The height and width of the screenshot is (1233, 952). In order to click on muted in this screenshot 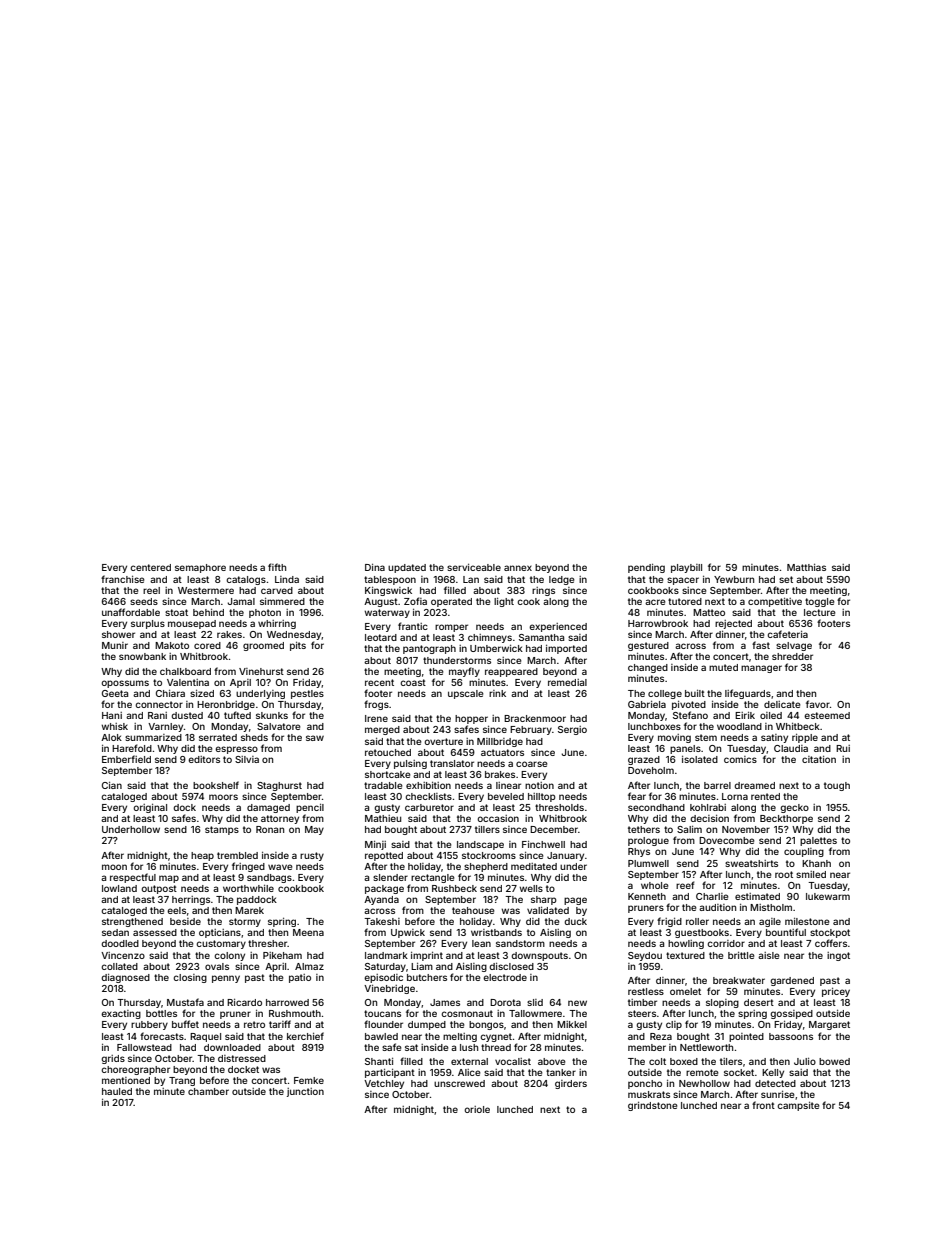, I will do `click(723, 667)`.
